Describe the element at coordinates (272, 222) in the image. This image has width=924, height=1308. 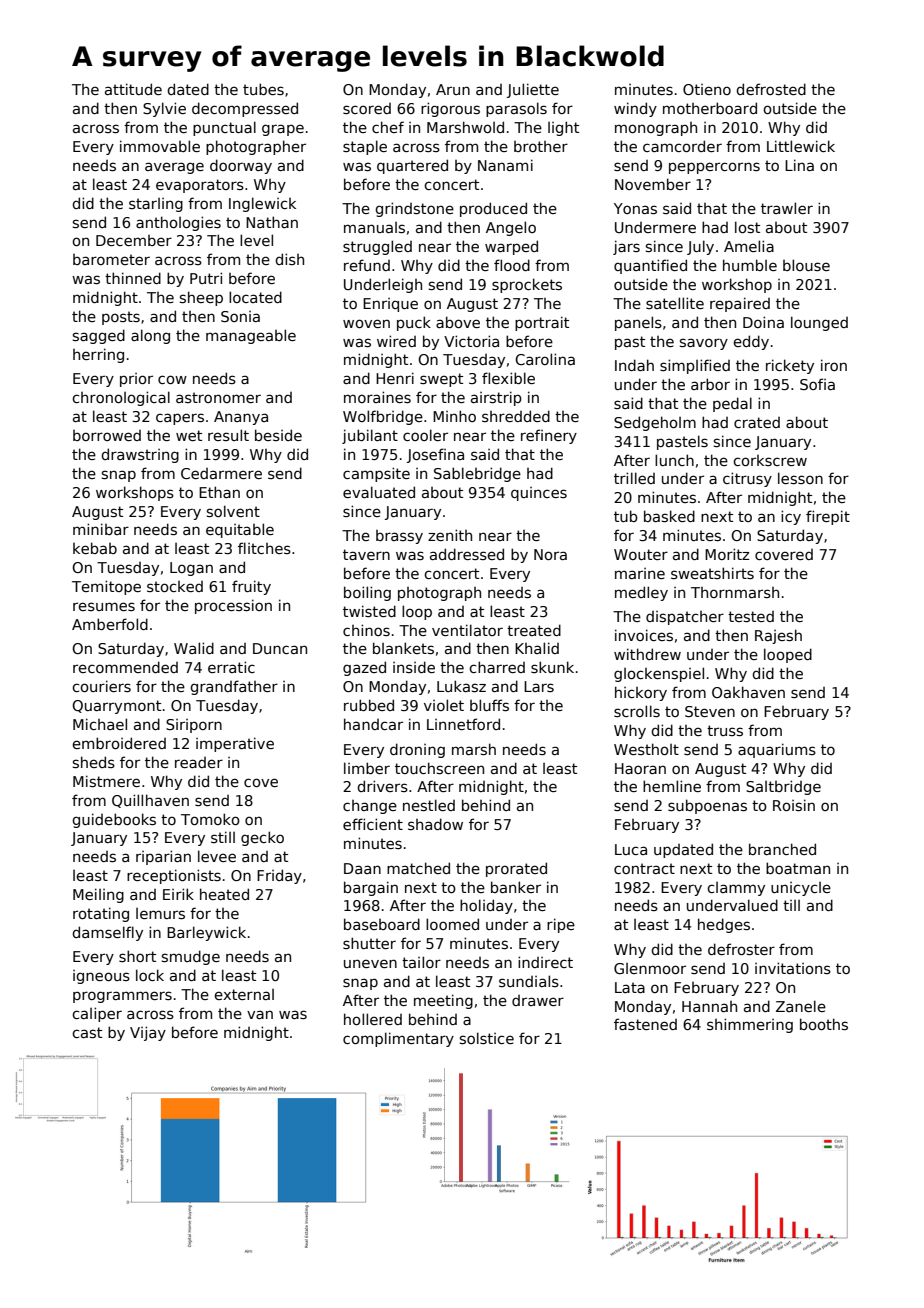
I see `Nathan` at that location.
